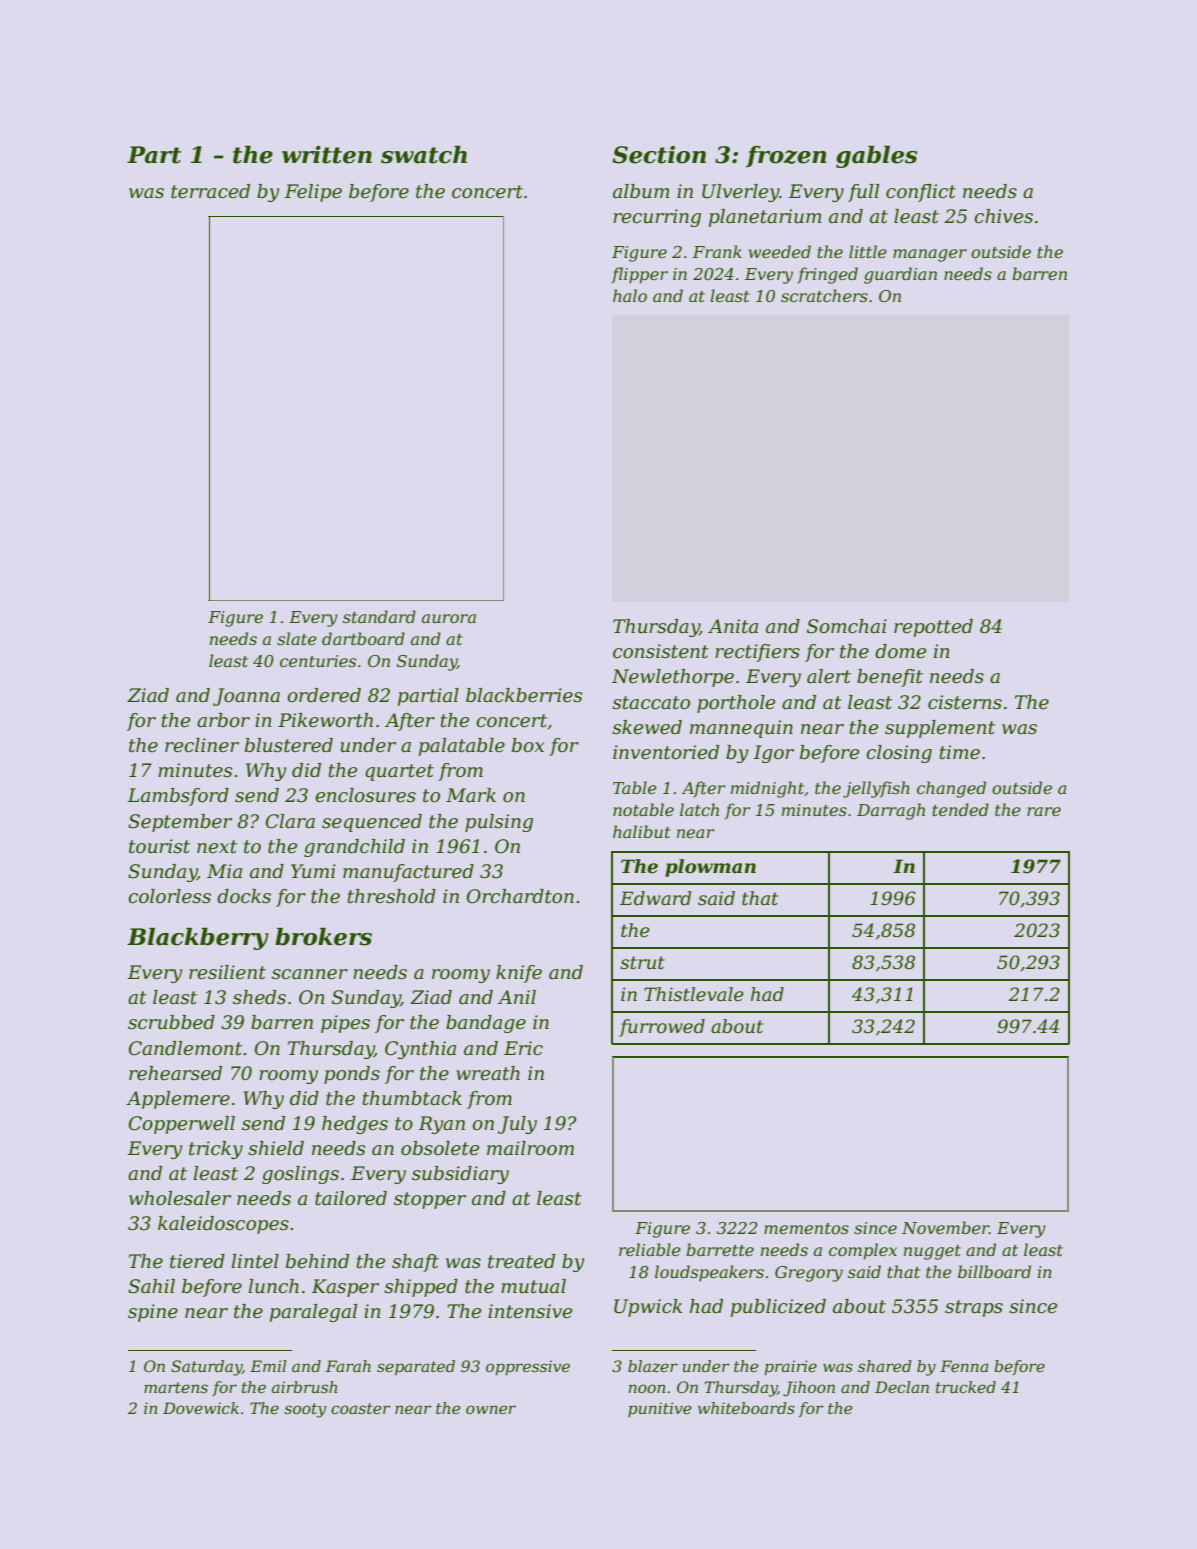 This page has height=1549, width=1197. Describe the element at coordinates (876, 789) in the page. I see `jellyfish` at that location.
